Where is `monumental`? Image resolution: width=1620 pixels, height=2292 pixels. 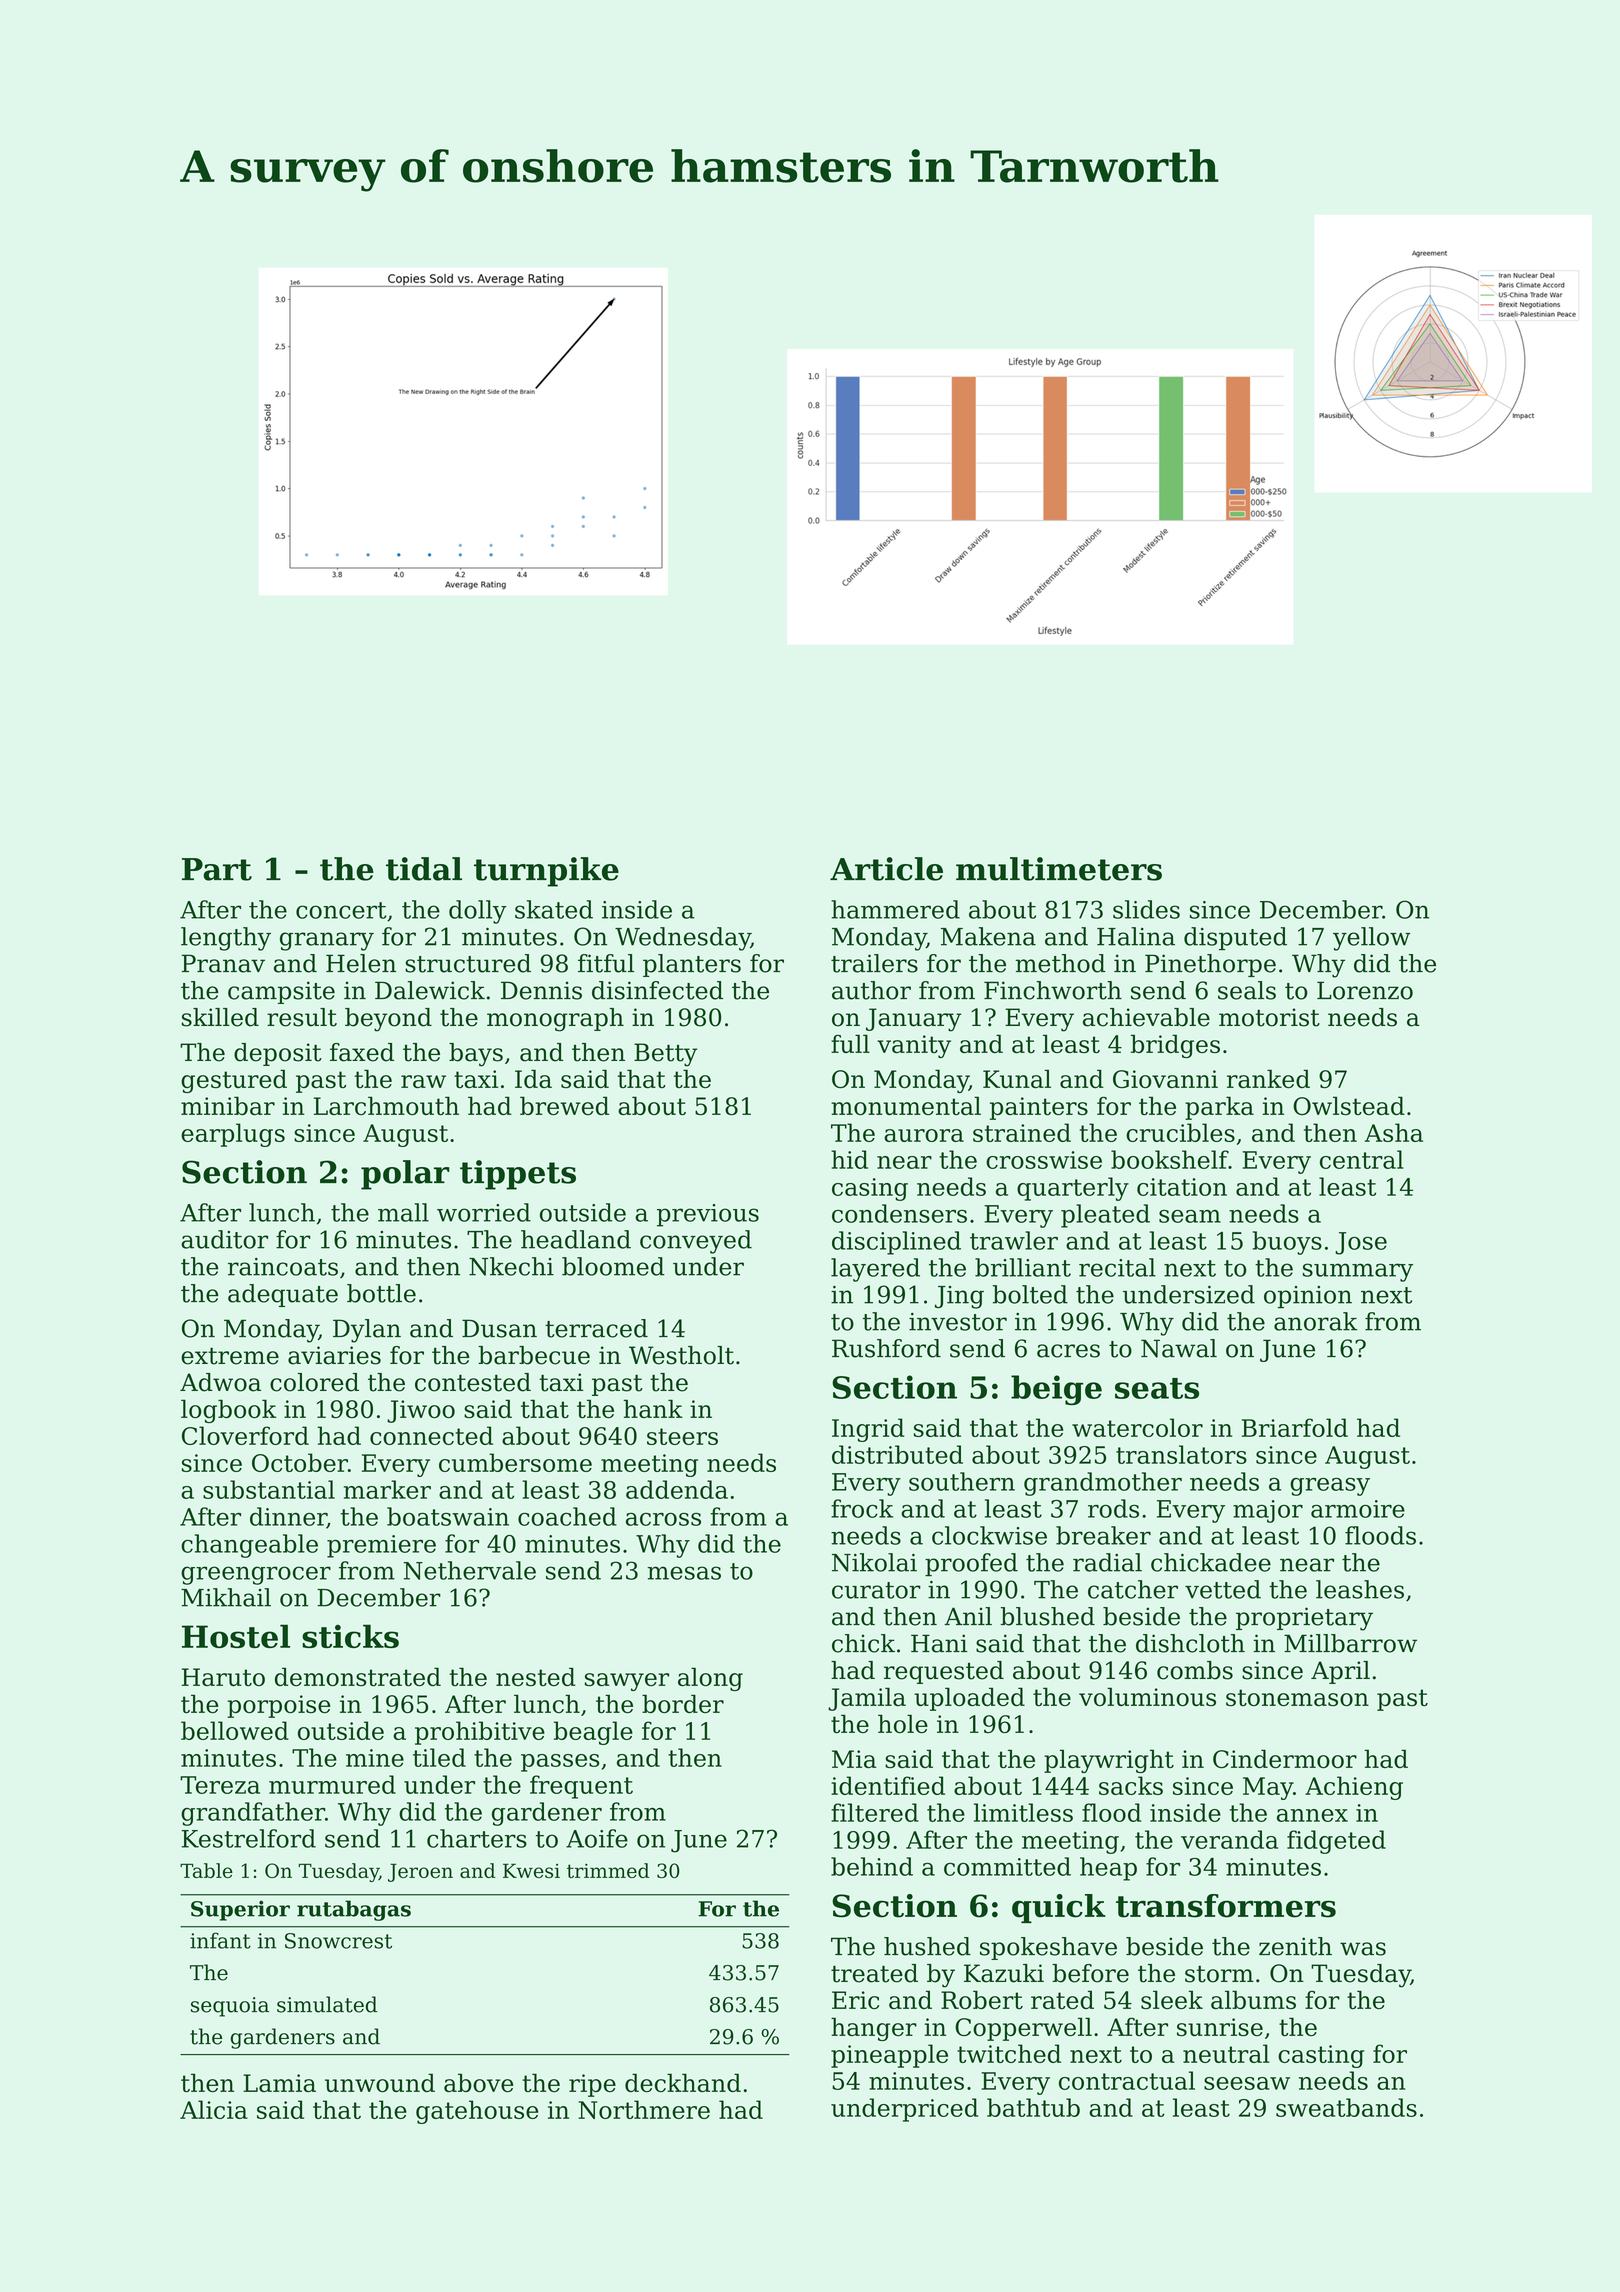 monumental is located at coordinates (906, 1106).
